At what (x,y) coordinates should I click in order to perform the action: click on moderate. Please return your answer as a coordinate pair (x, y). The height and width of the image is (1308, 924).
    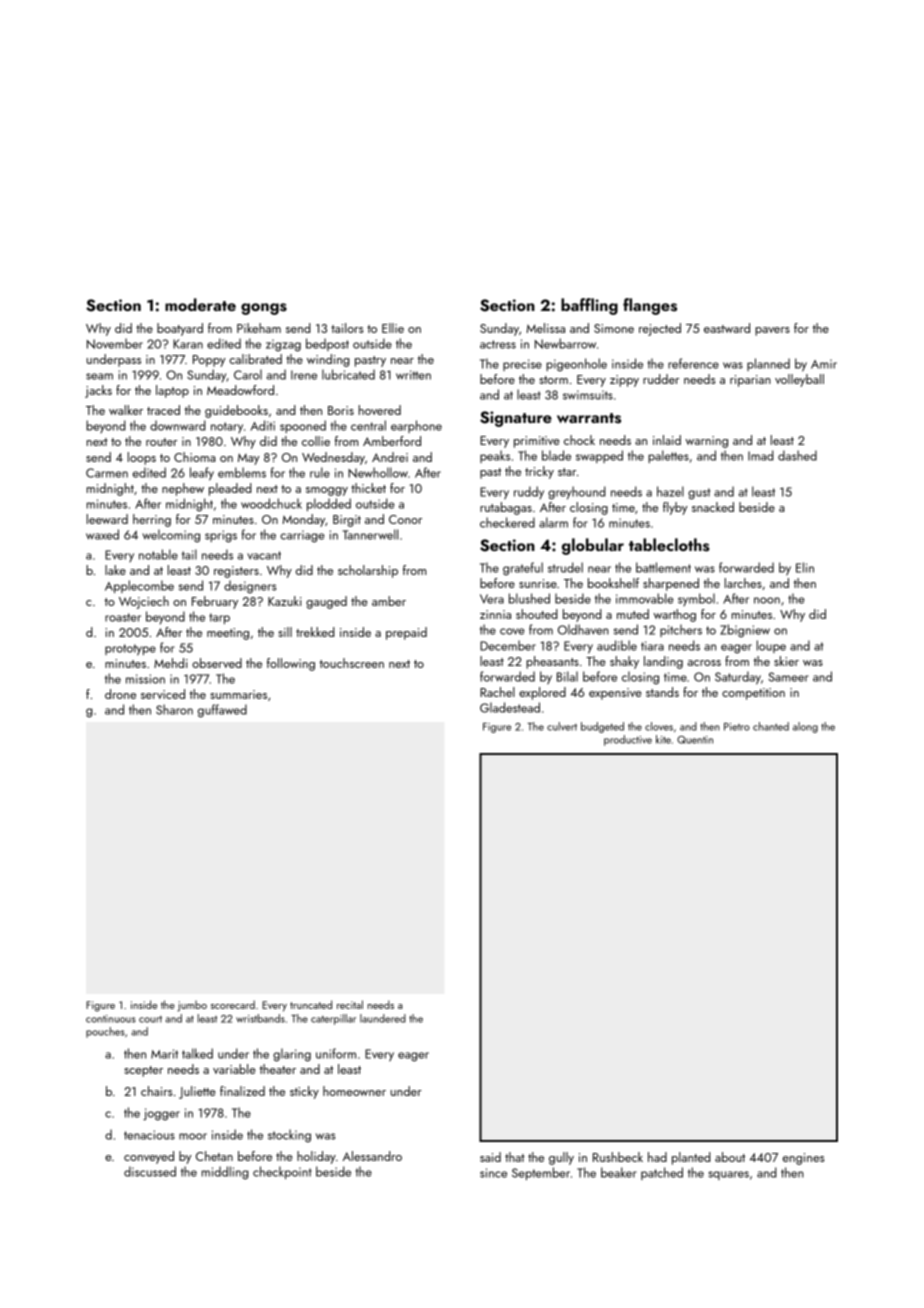
    Looking at the image, I should click on (200, 304).
